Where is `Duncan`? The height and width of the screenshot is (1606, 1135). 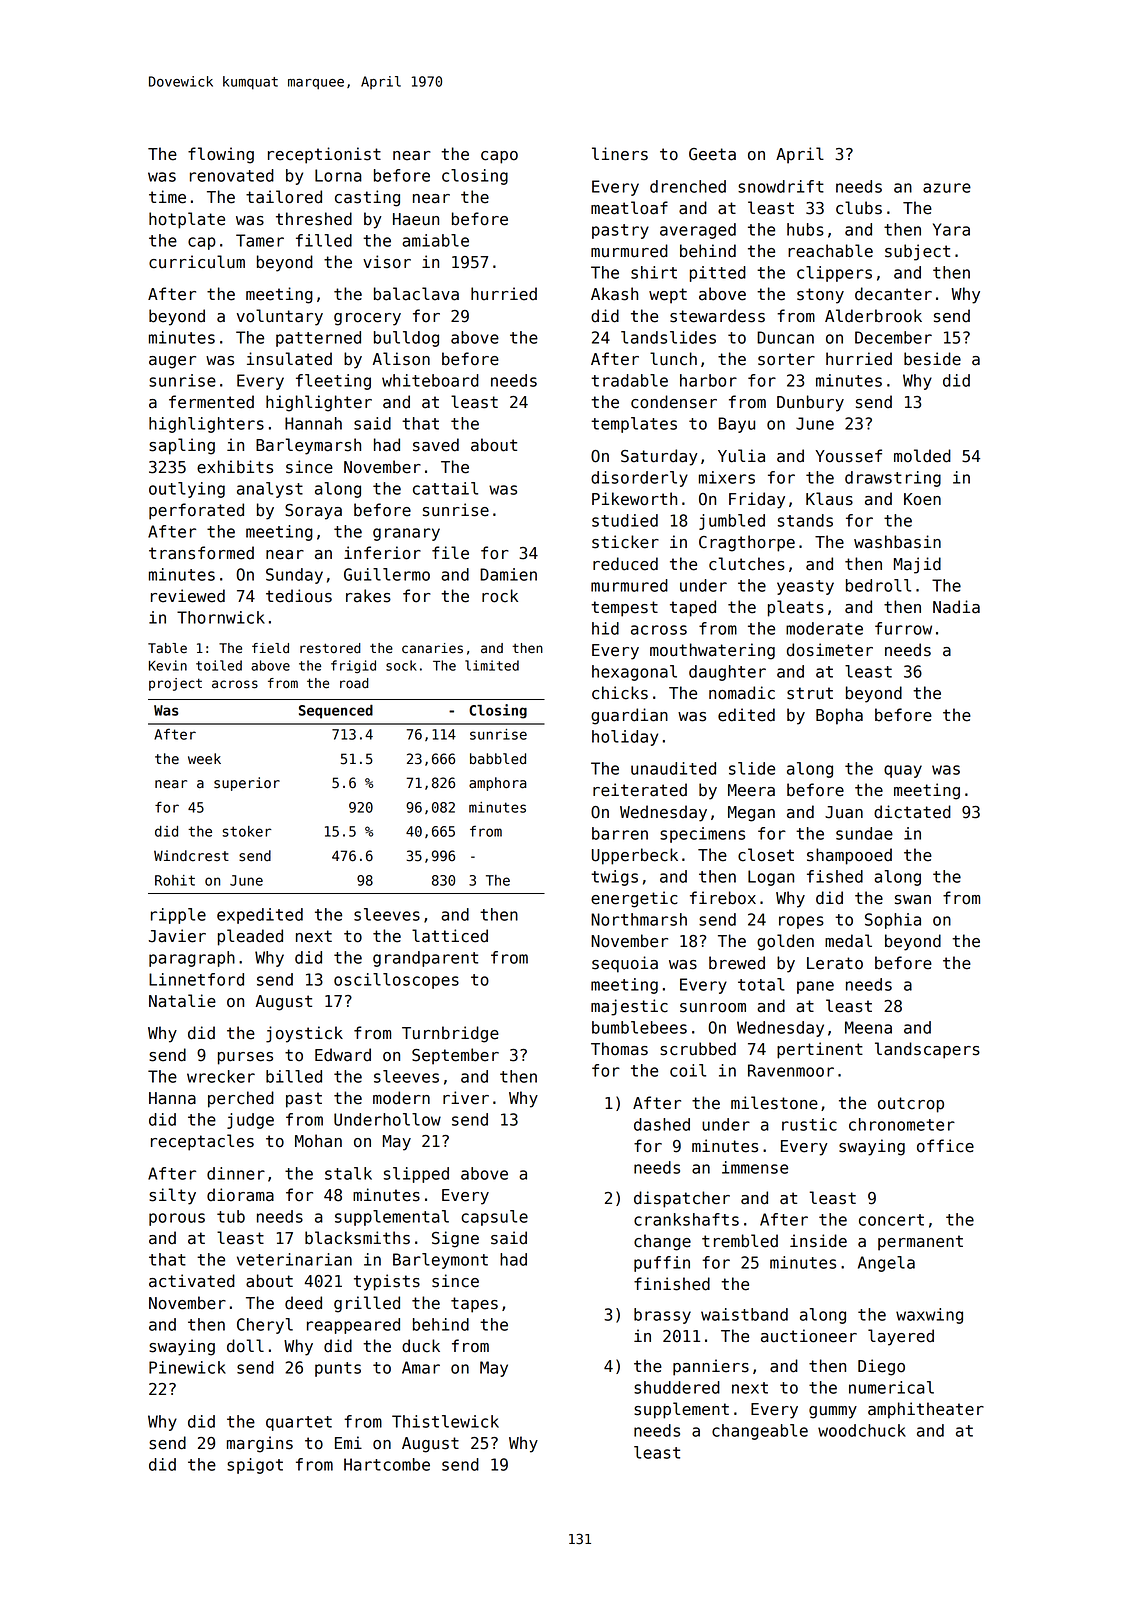
Duncan is located at coordinates (785, 337).
